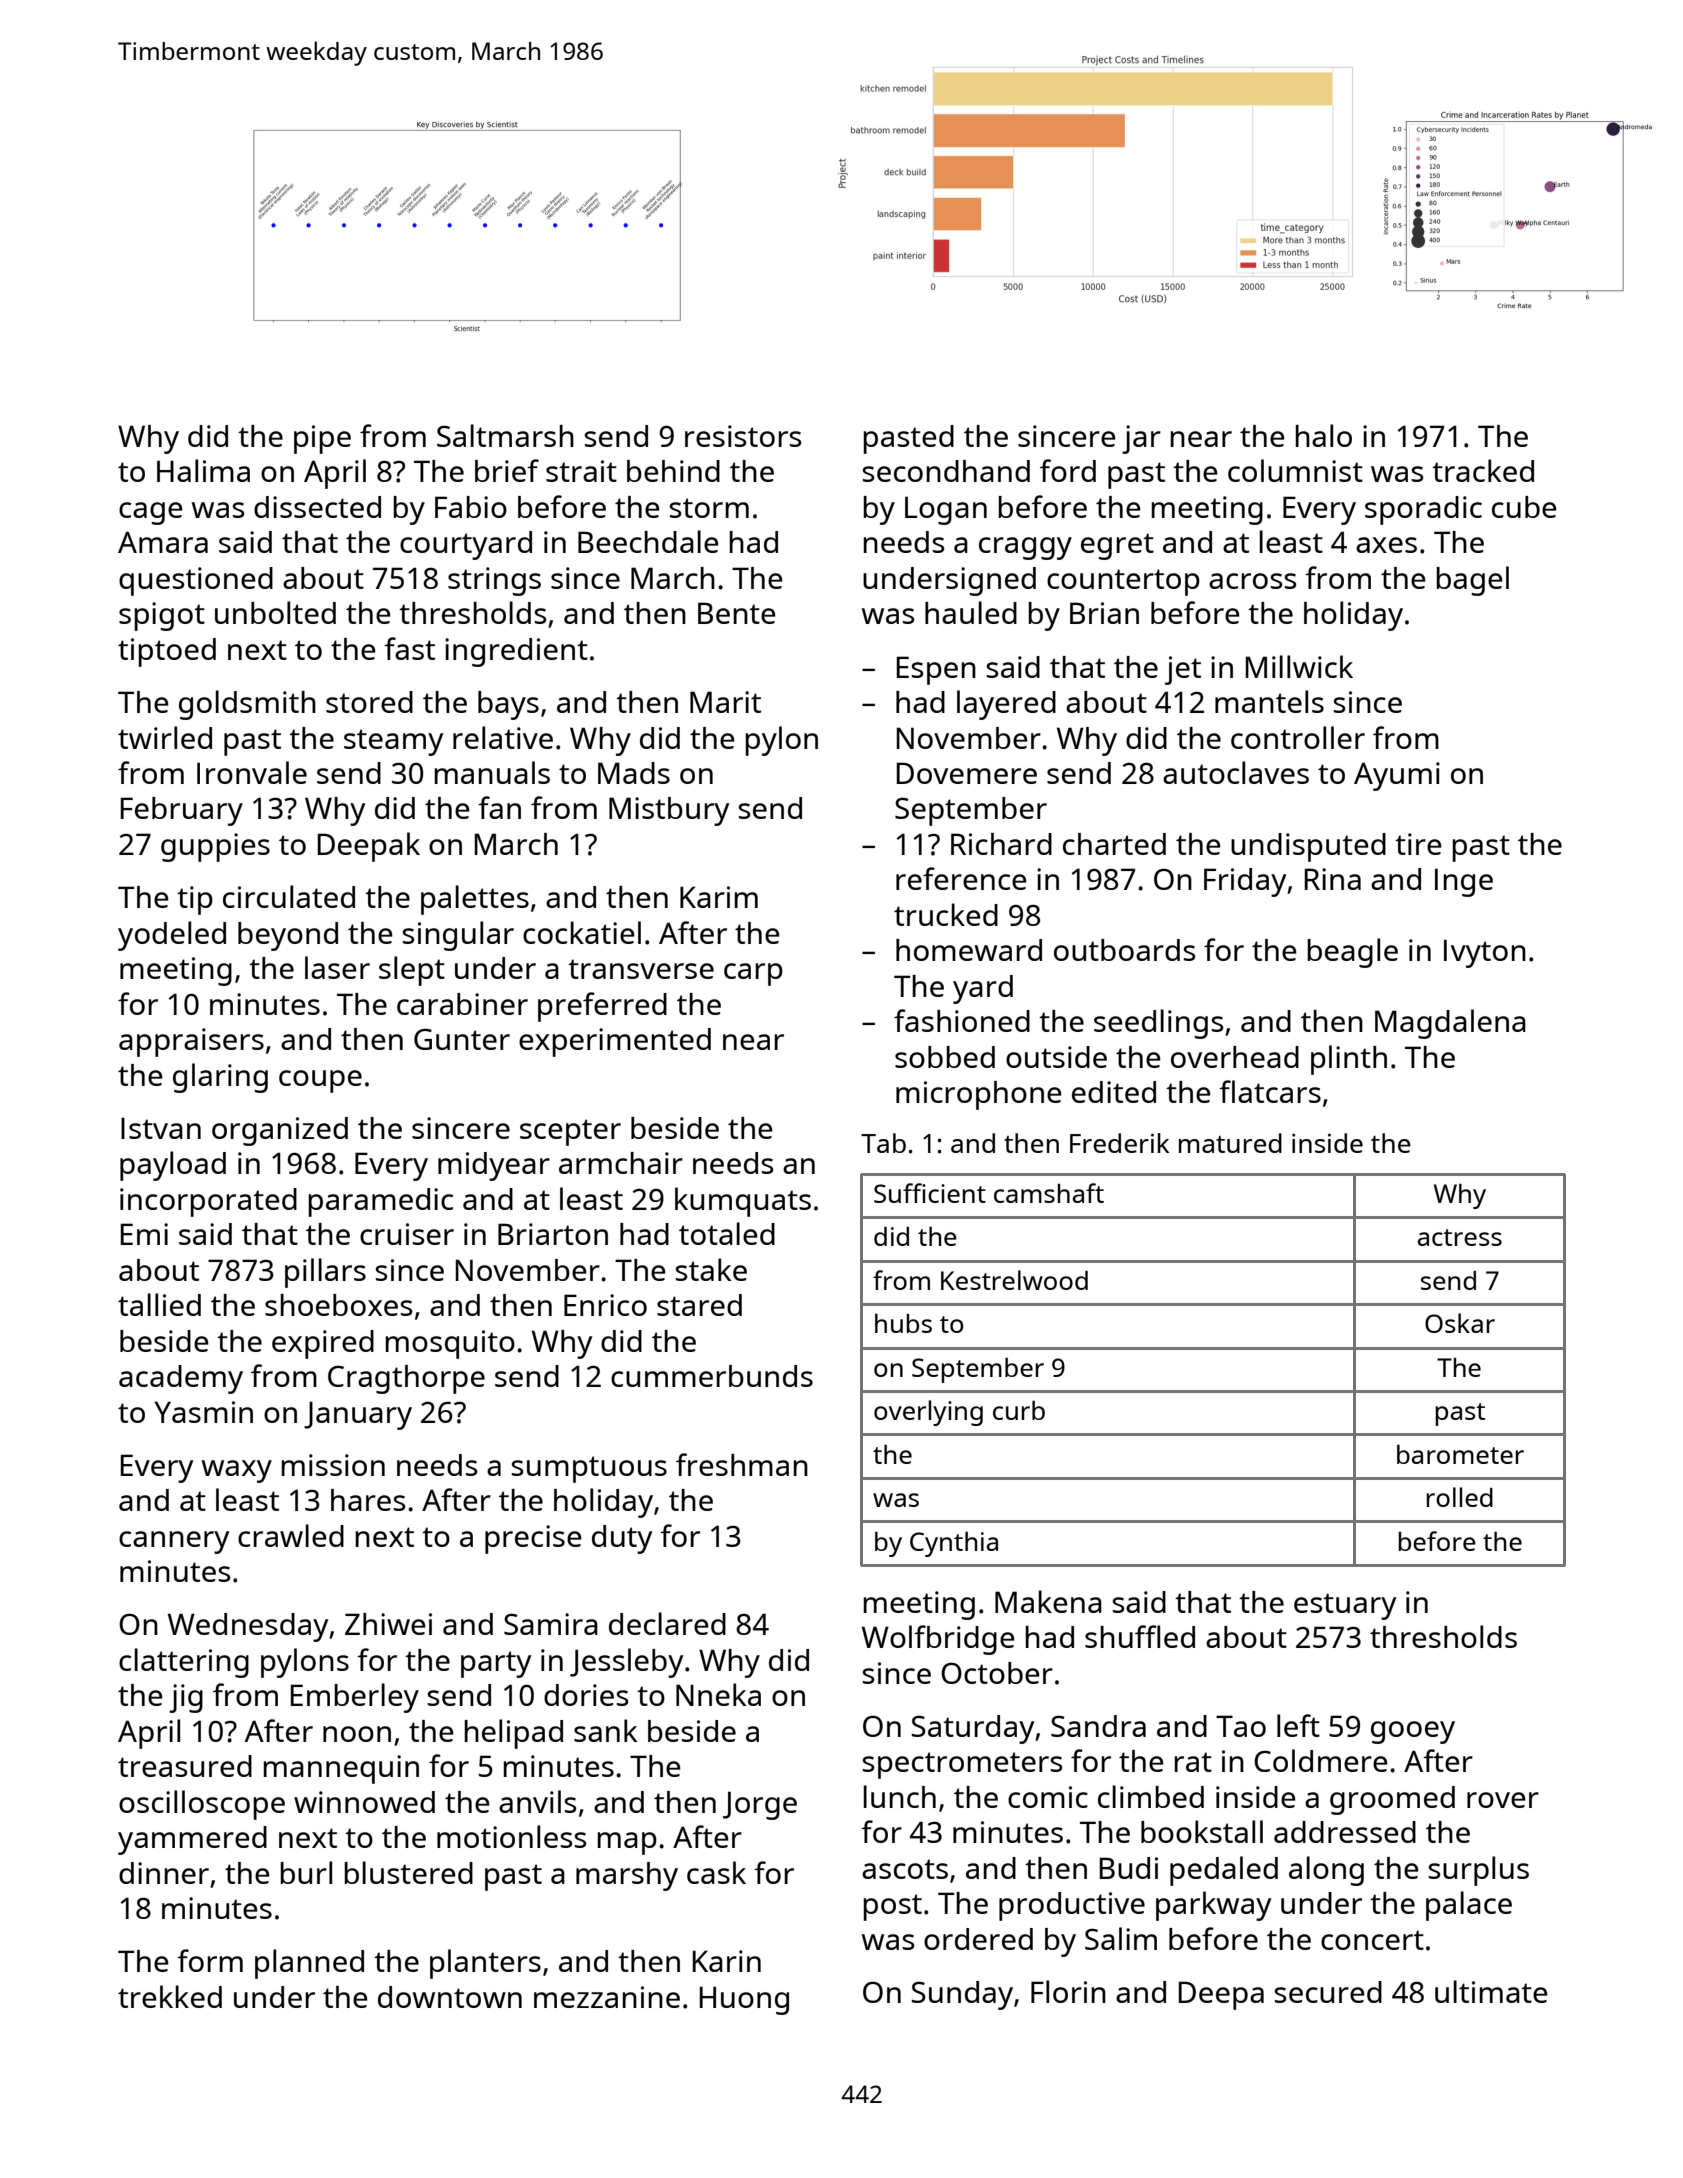 The width and height of the image is (1683, 2178). What do you see at coordinates (1323, 435) in the image?
I see `halo` at bounding box center [1323, 435].
